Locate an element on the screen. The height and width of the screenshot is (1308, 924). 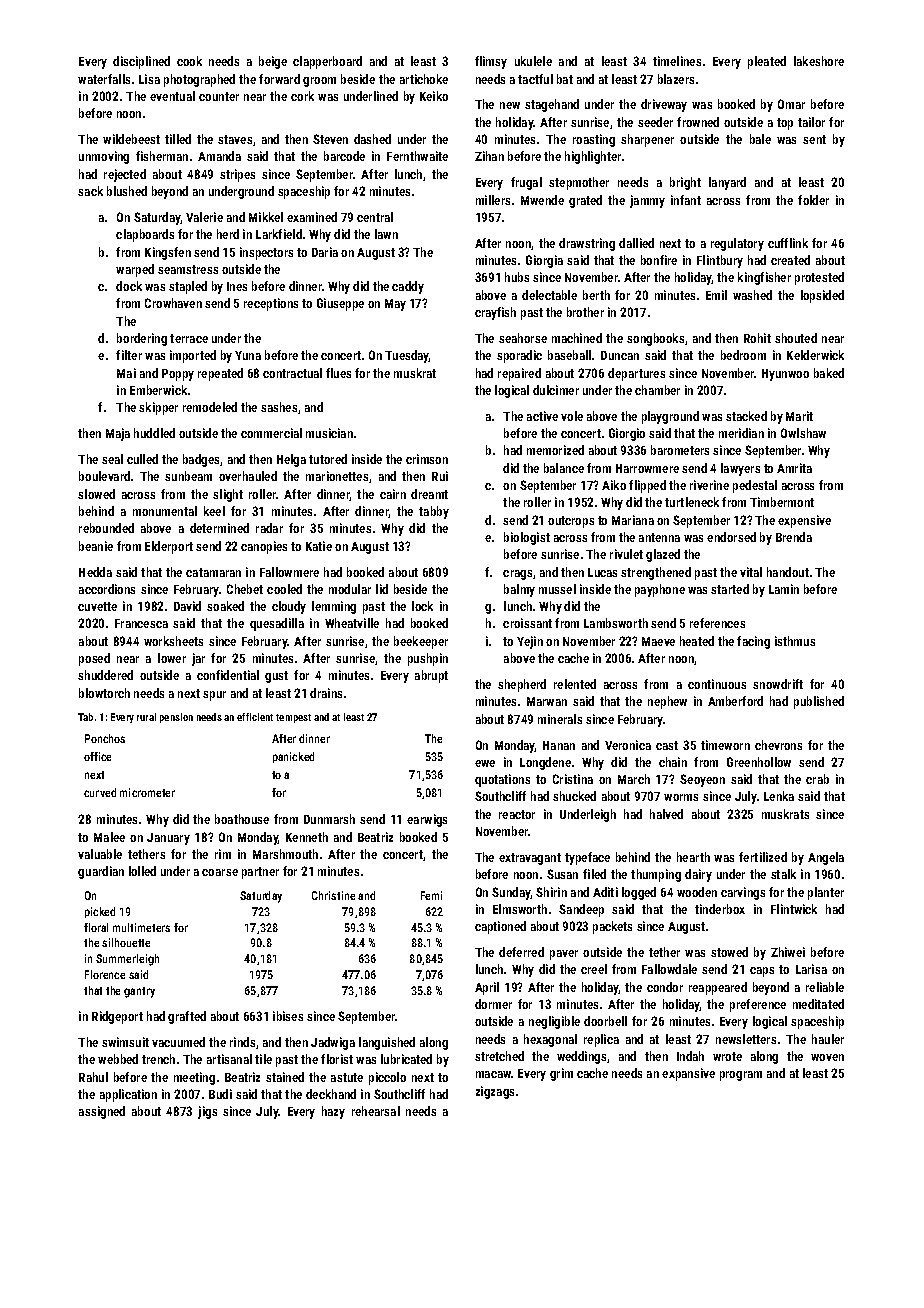
packets is located at coordinates (612, 927).
